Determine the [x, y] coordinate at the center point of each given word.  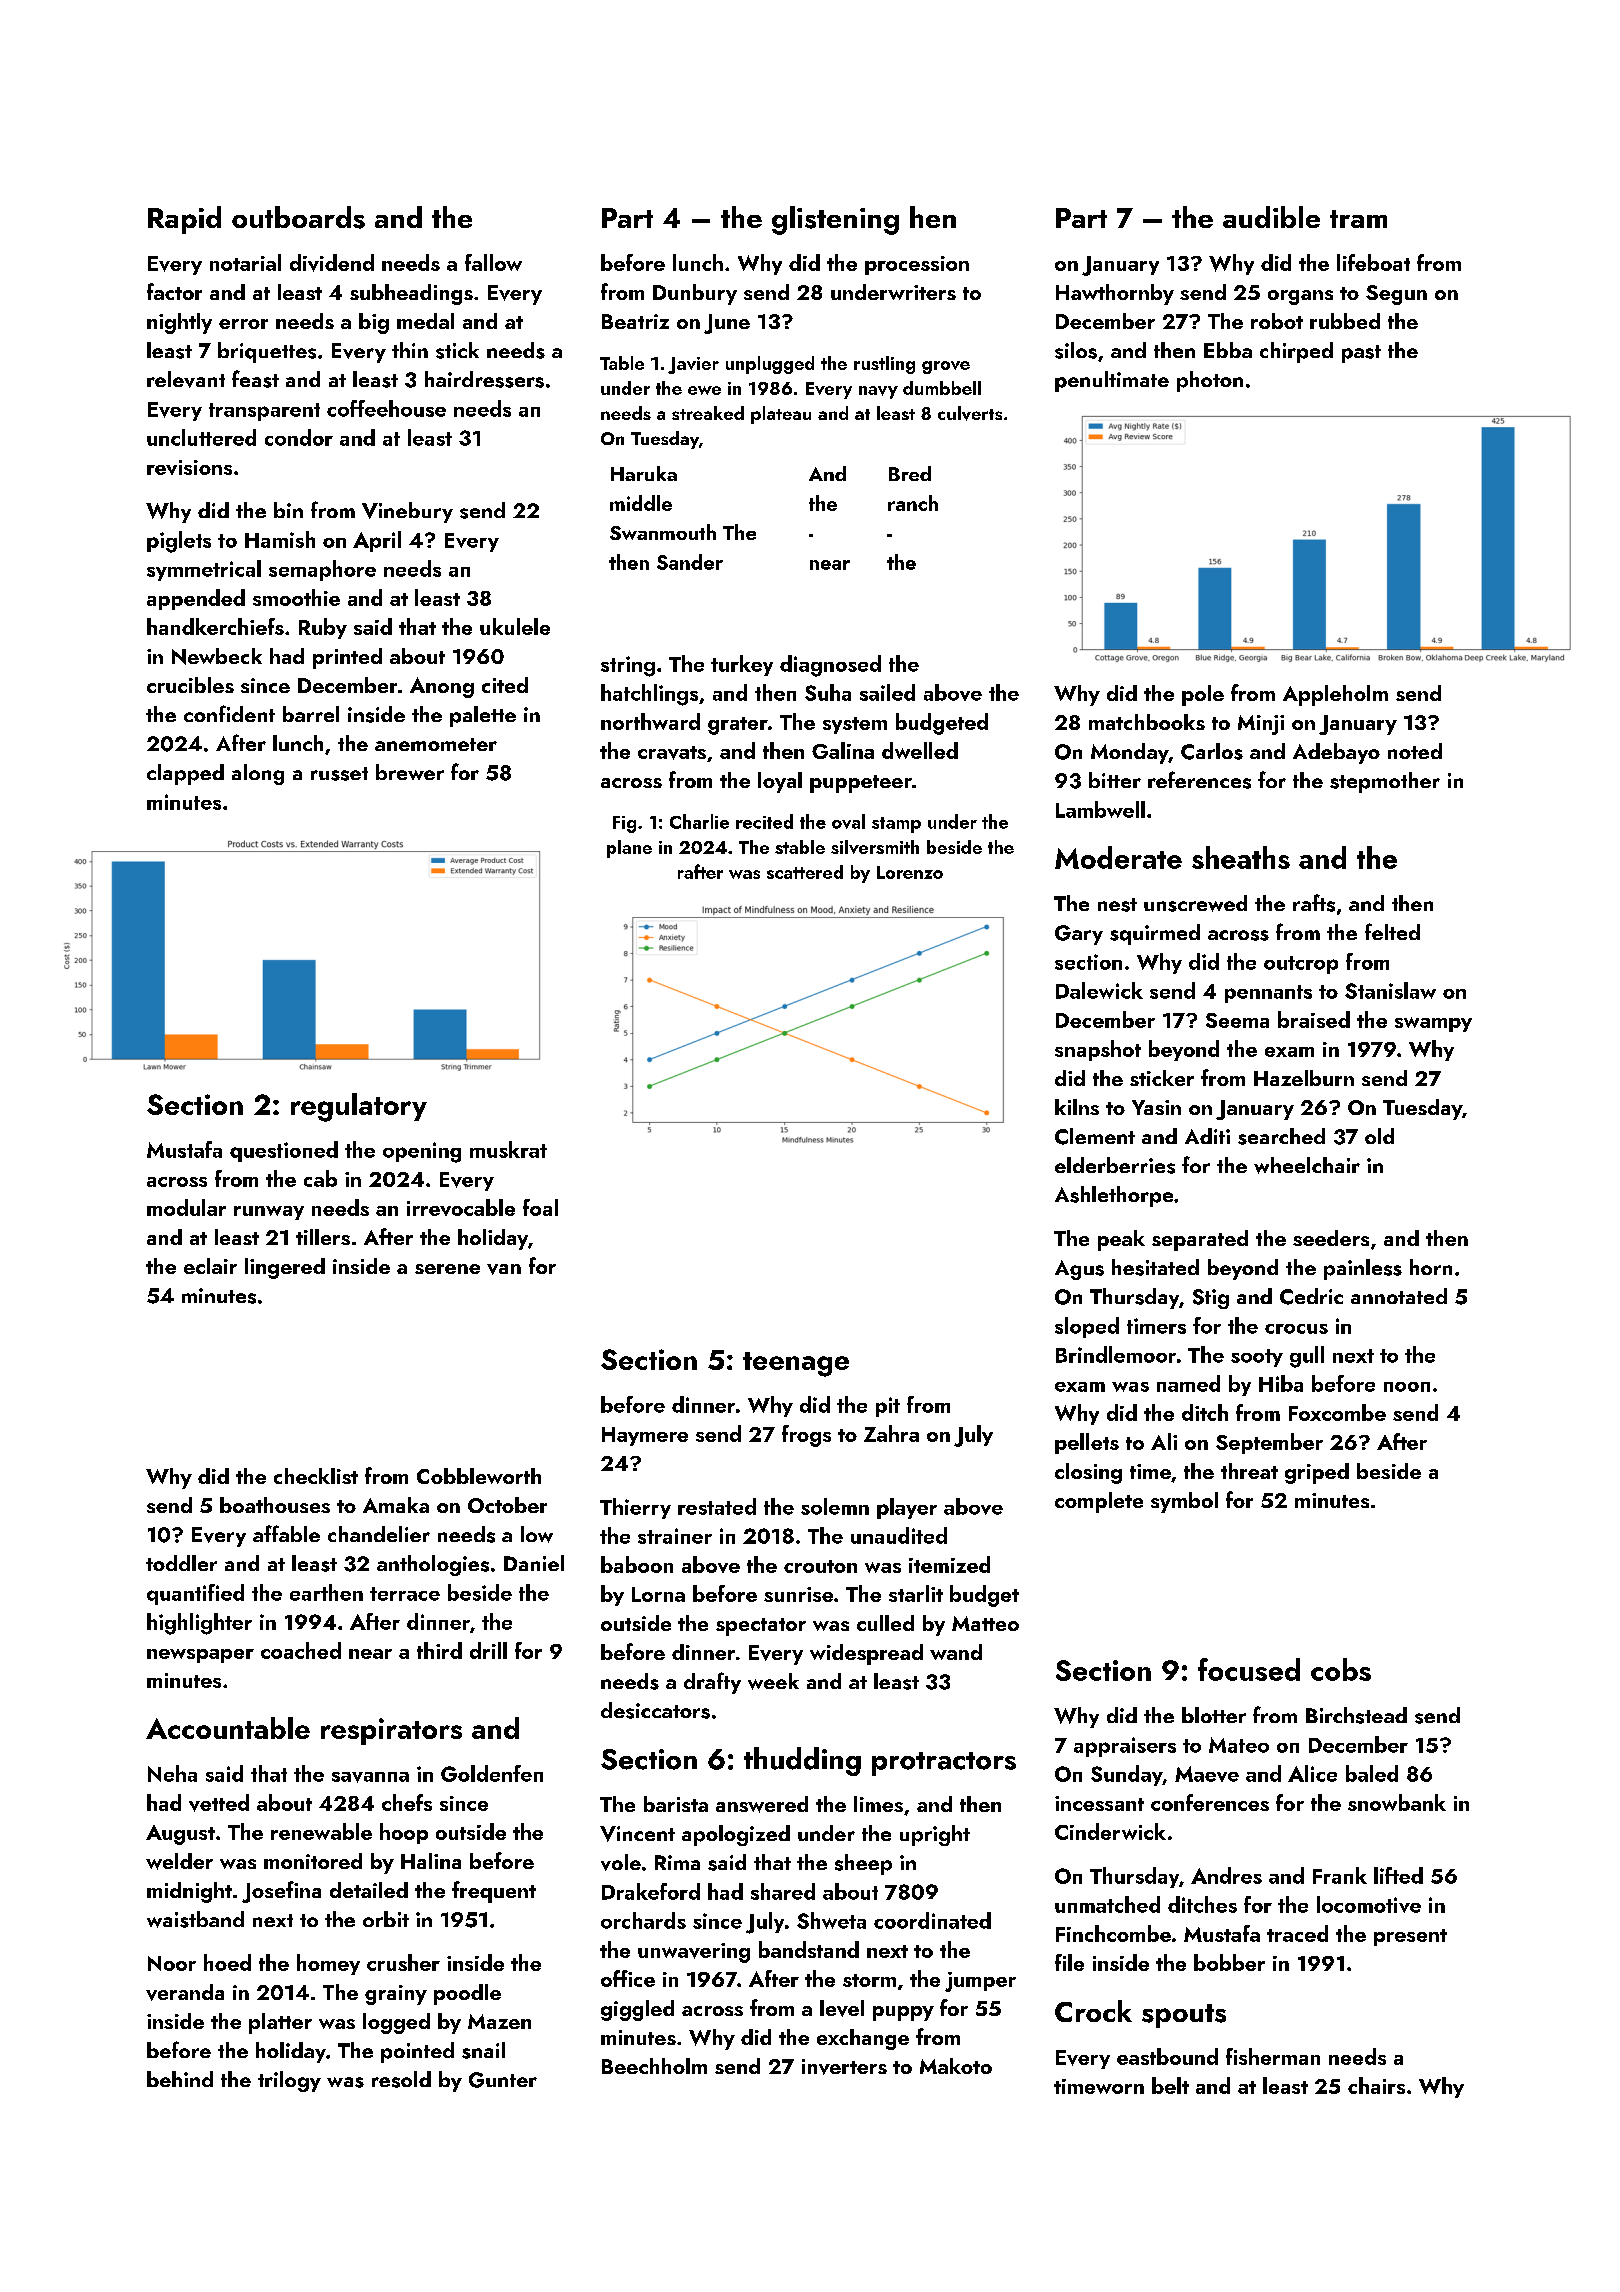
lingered [285, 1268]
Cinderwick [1110, 1831]
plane [629, 849]
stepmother [1385, 782]
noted [1415, 751]
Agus [1079, 1270]
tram [1358, 219]
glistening [835, 220]
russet [339, 774]
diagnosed [830, 666]
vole [621, 1862]
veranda [185, 1992]
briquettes [267, 352]
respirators [391, 1731]
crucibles [190, 685]
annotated [1399, 1296]
